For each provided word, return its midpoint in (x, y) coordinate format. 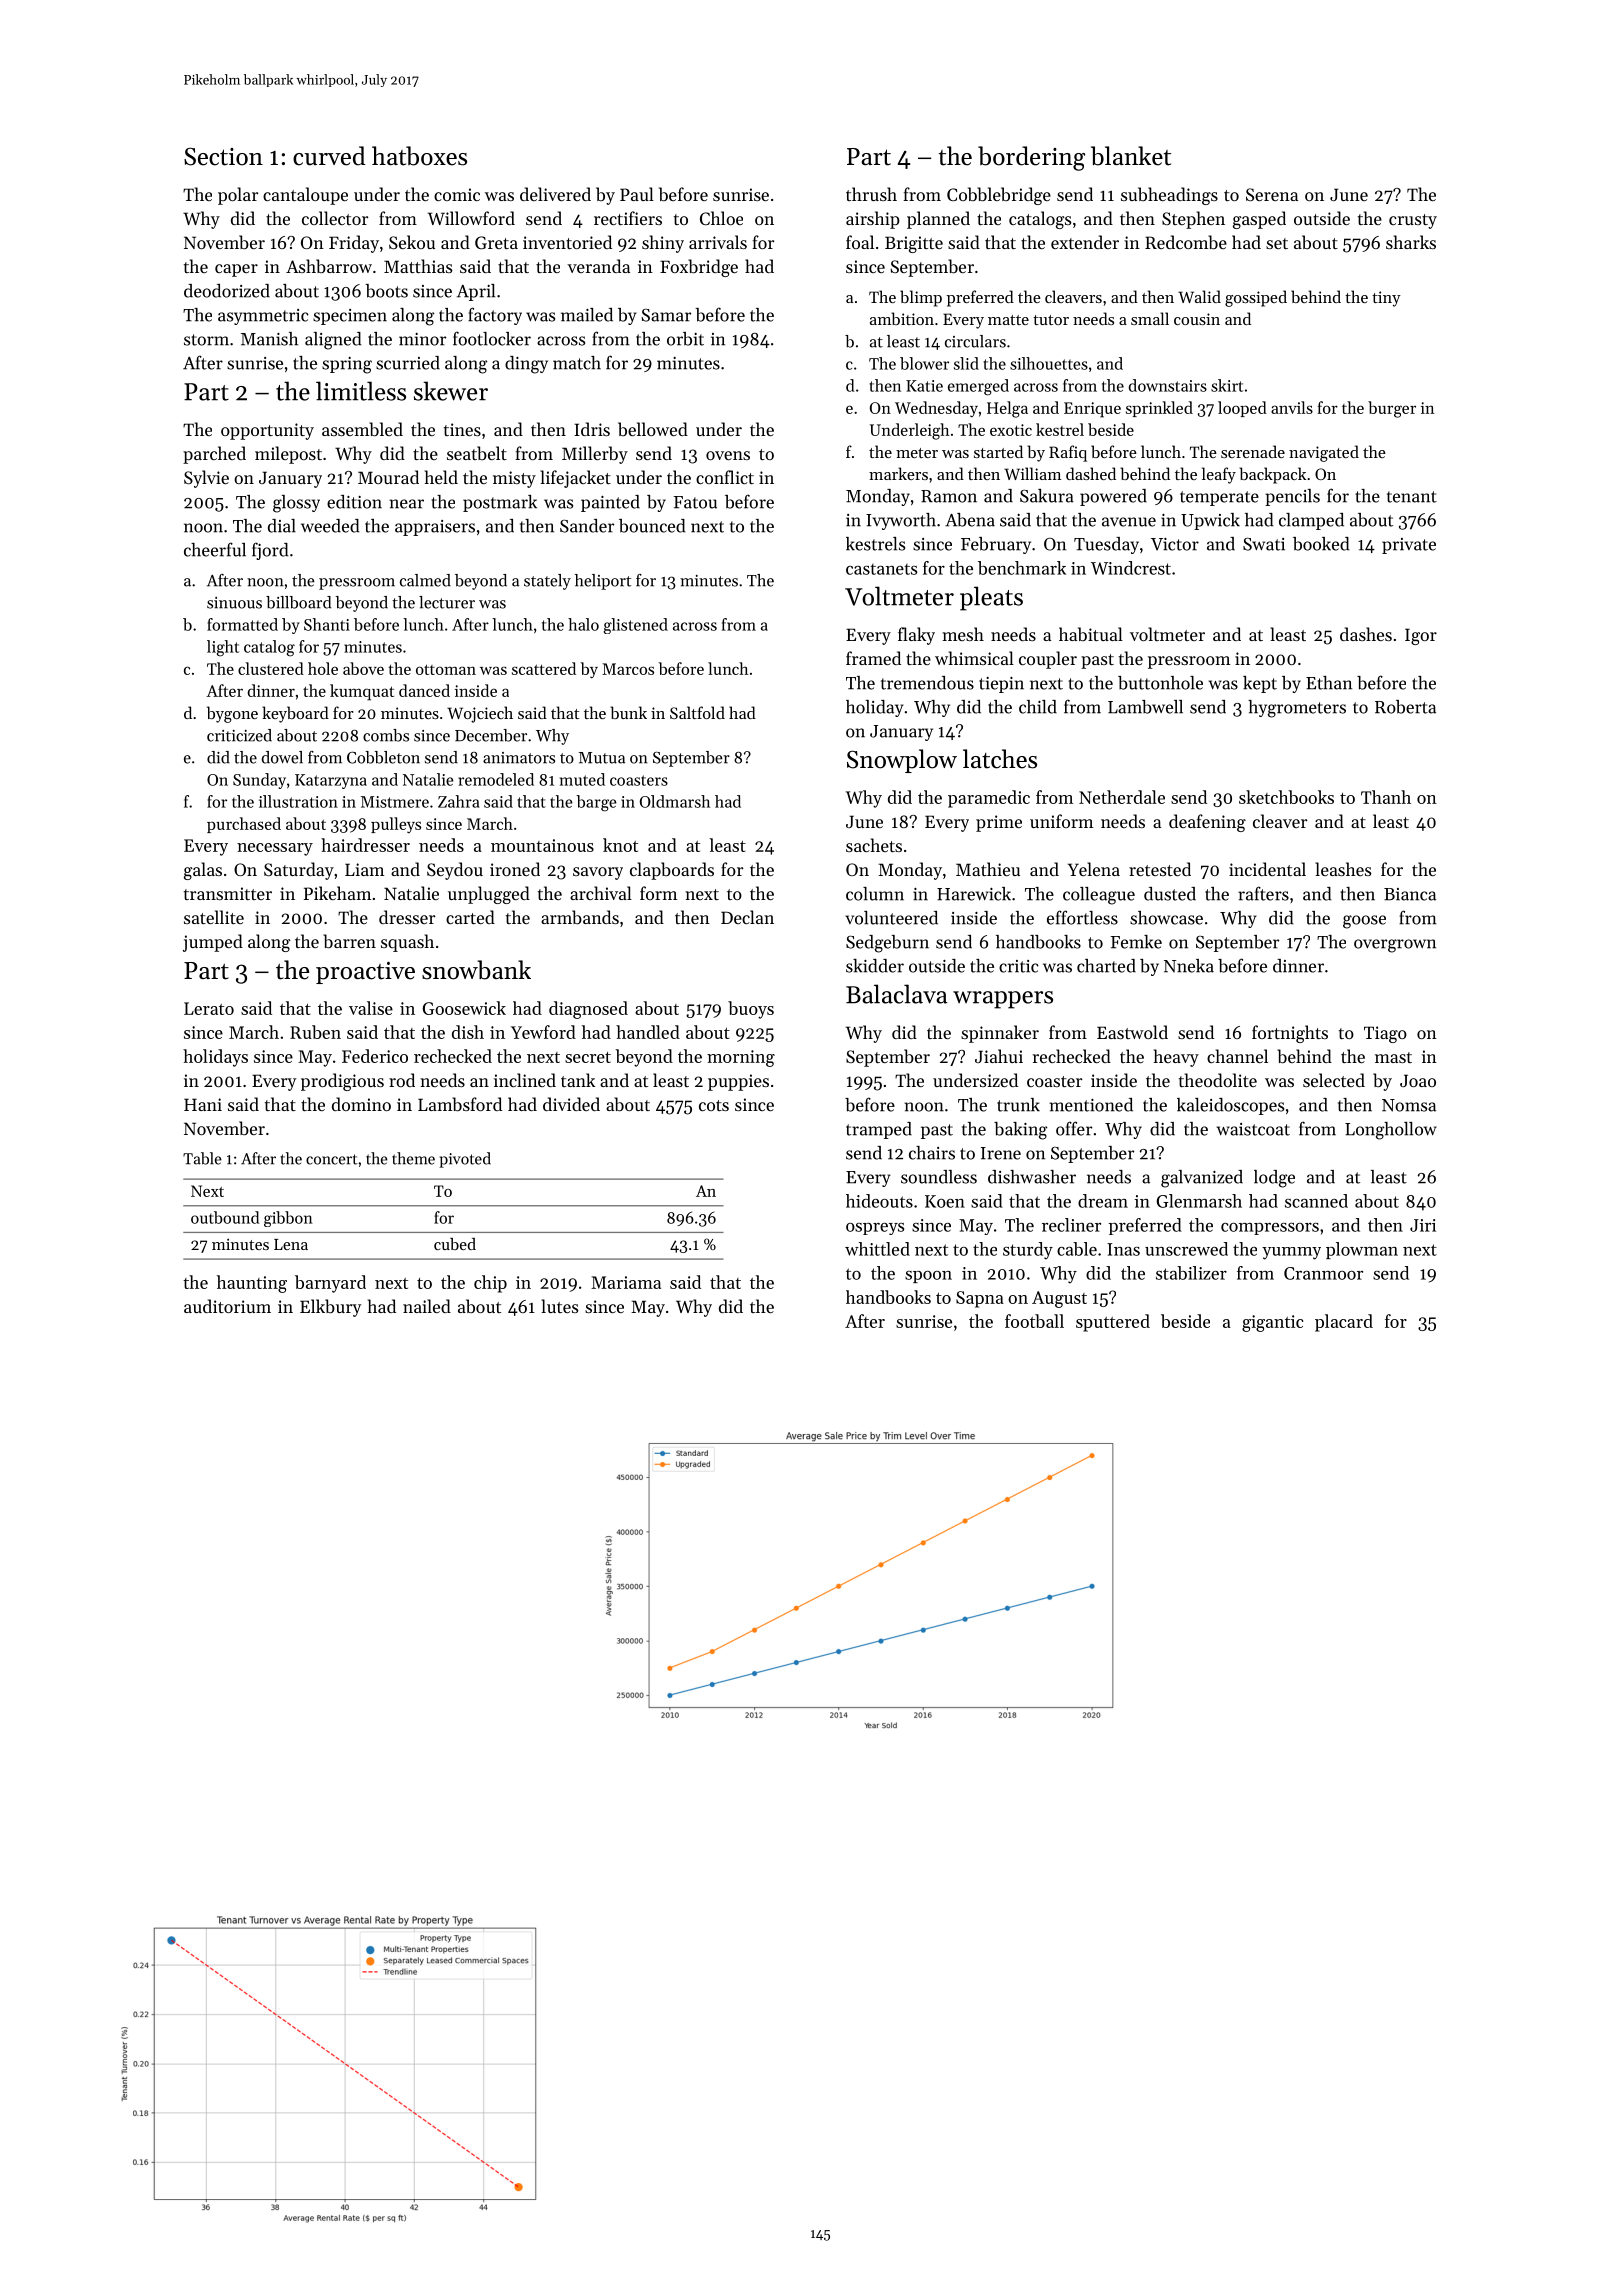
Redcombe (1186, 242)
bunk (628, 712)
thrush (871, 194)
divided (571, 1104)
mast (1393, 1057)
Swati (1264, 544)
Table (202, 1158)
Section (223, 156)
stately (547, 582)
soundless (939, 1177)
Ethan (1329, 683)
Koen (945, 1201)
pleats (991, 598)
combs (386, 735)
